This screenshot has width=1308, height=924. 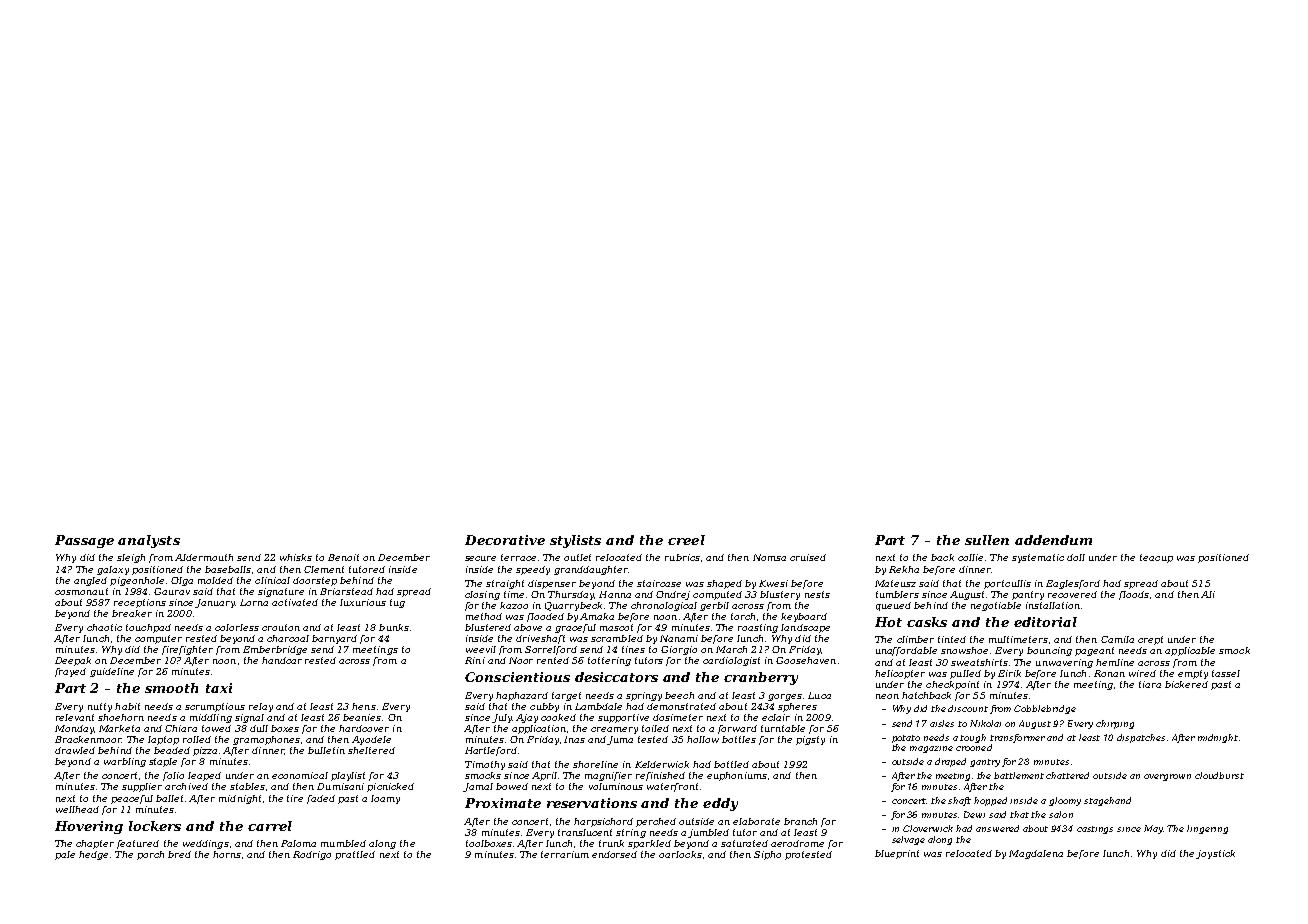 What do you see at coordinates (1061, 814) in the screenshot?
I see `salon` at bounding box center [1061, 814].
